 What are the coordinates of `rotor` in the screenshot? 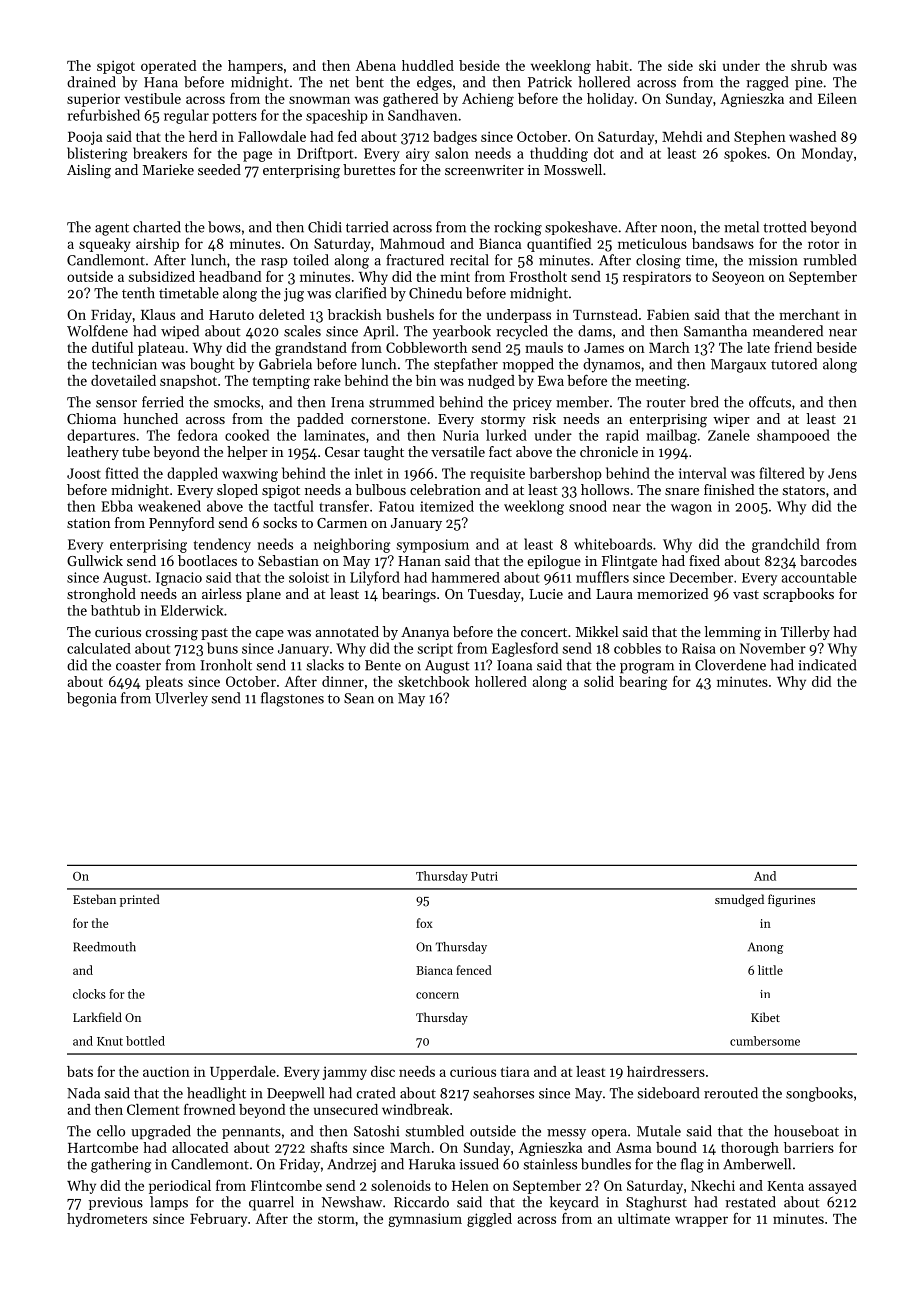 It's located at (823, 244).
